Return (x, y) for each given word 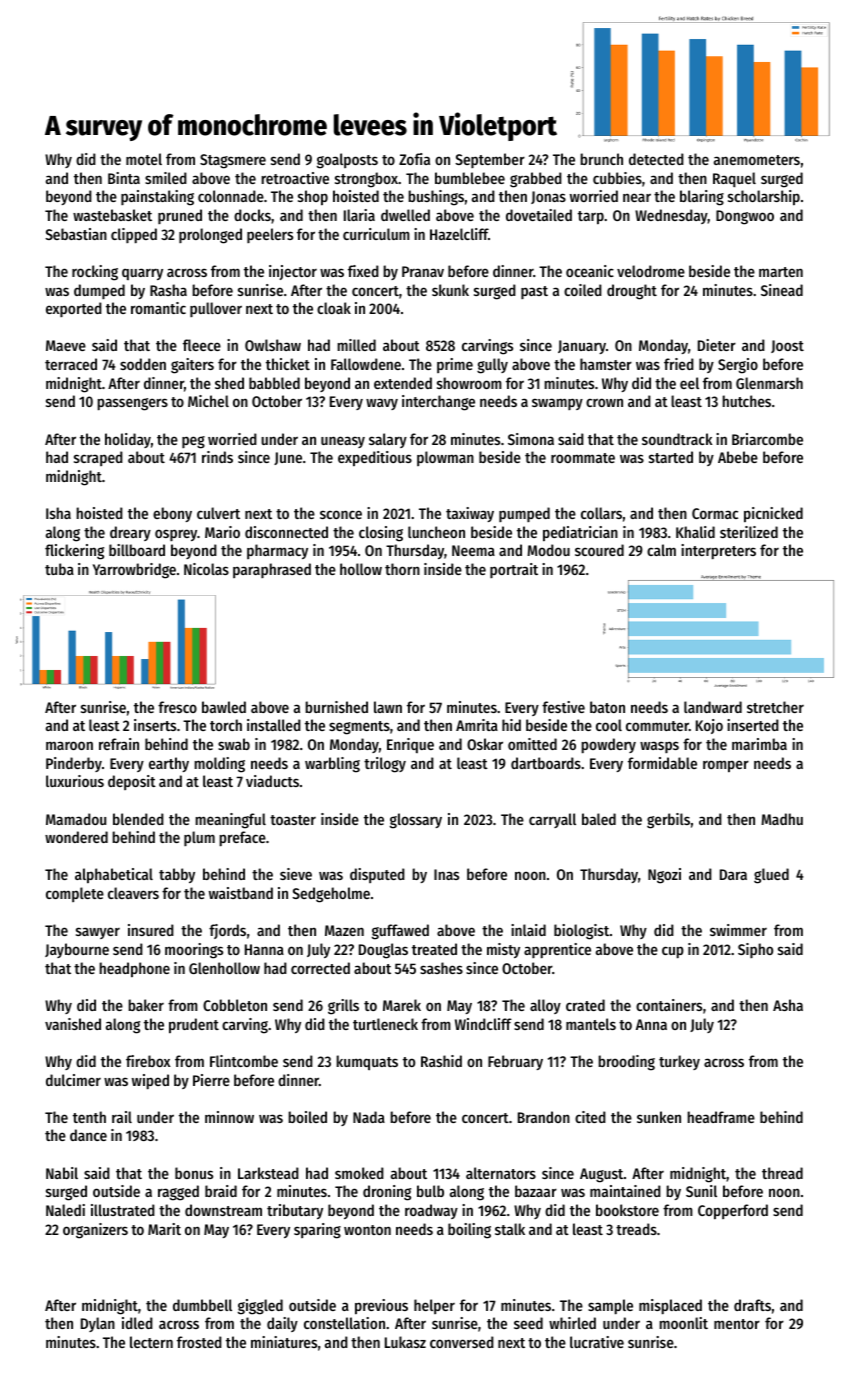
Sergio (738, 366)
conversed (462, 1342)
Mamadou (76, 819)
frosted (199, 1342)
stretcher (775, 707)
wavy (382, 404)
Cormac (715, 513)
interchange (438, 403)
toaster (293, 820)
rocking (95, 273)
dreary (130, 533)
